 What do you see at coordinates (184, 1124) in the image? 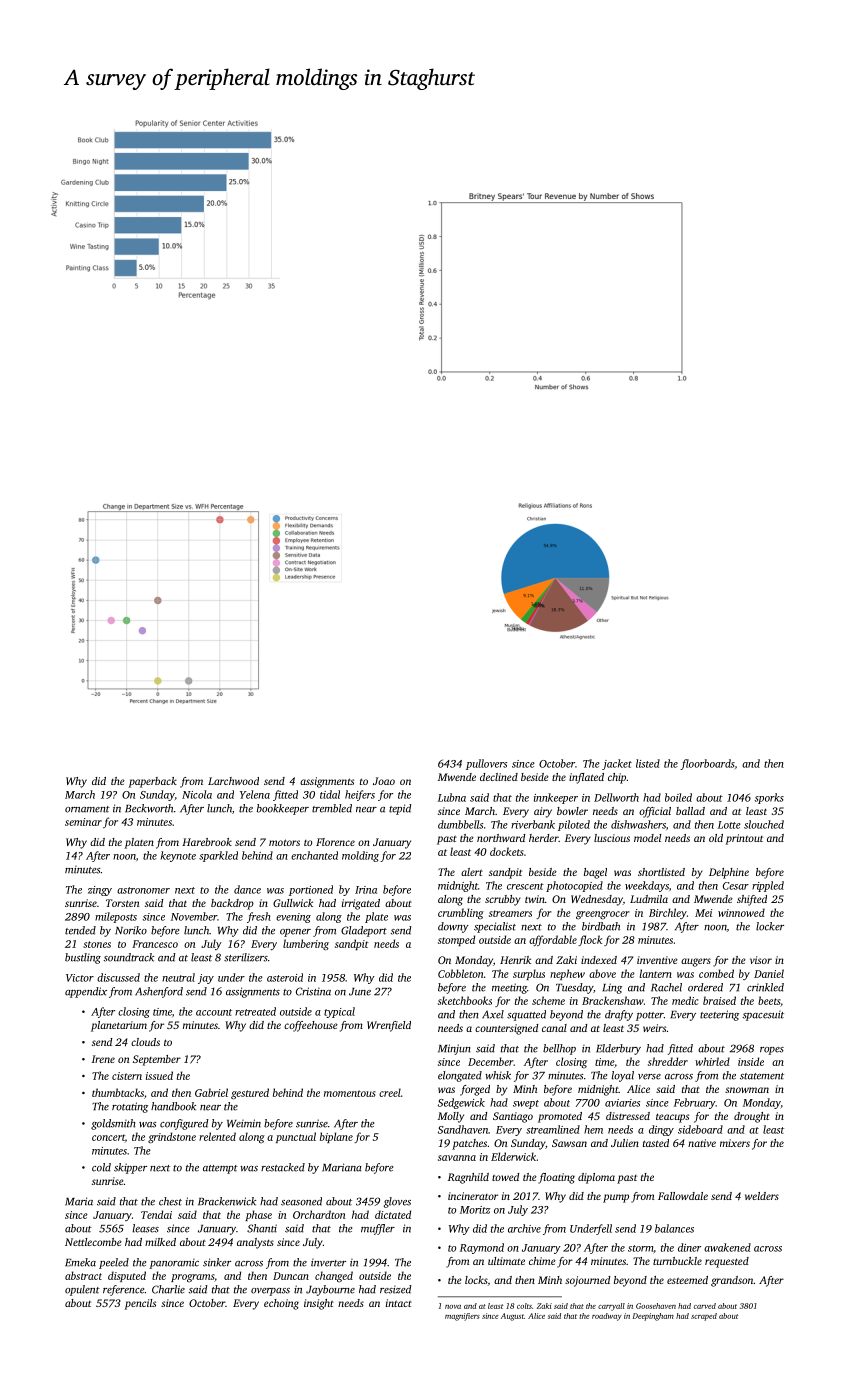
I see `configured` at bounding box center [184, 1124].
